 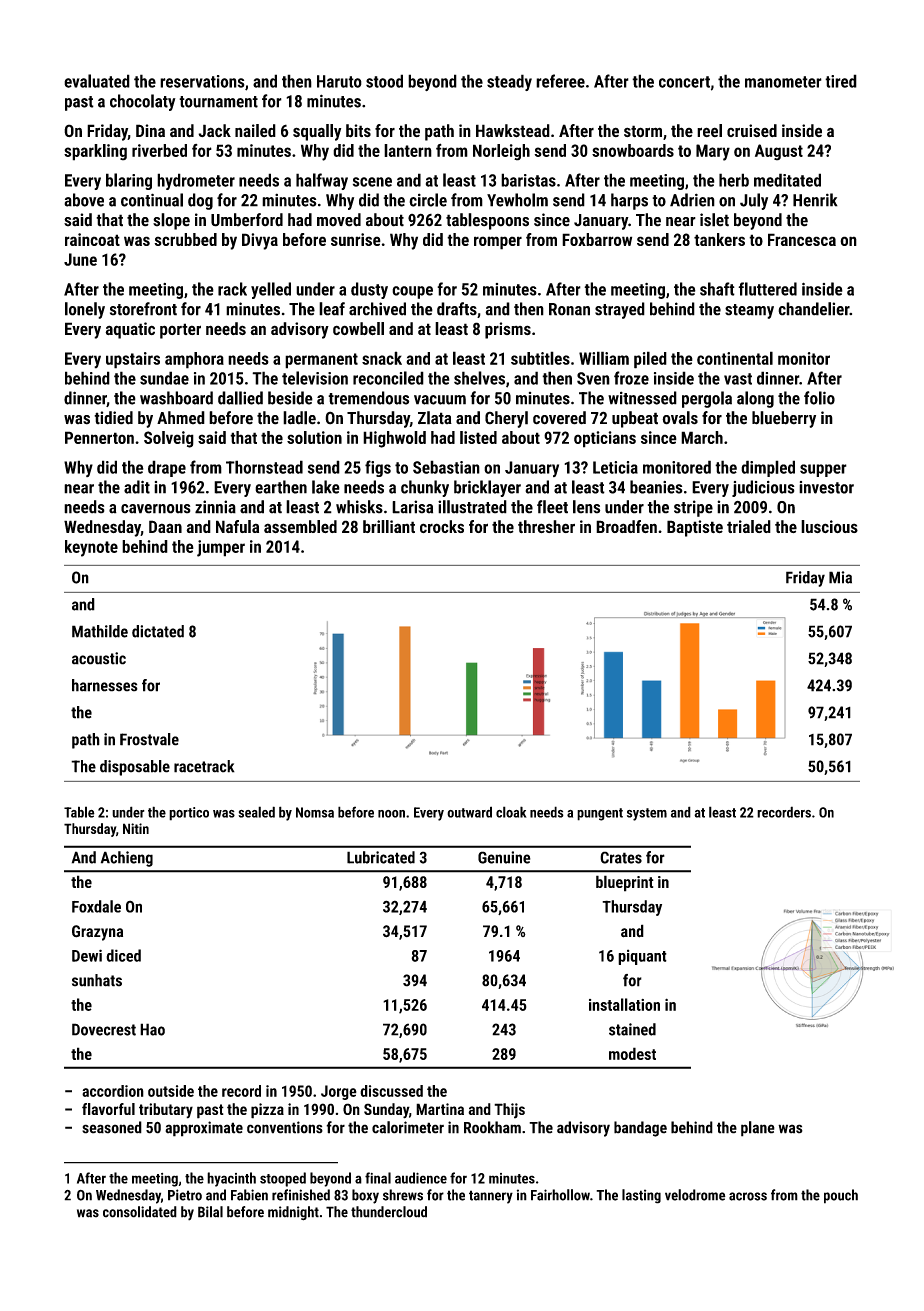 I want to click on accordion, so click(x=113, y=1091).
